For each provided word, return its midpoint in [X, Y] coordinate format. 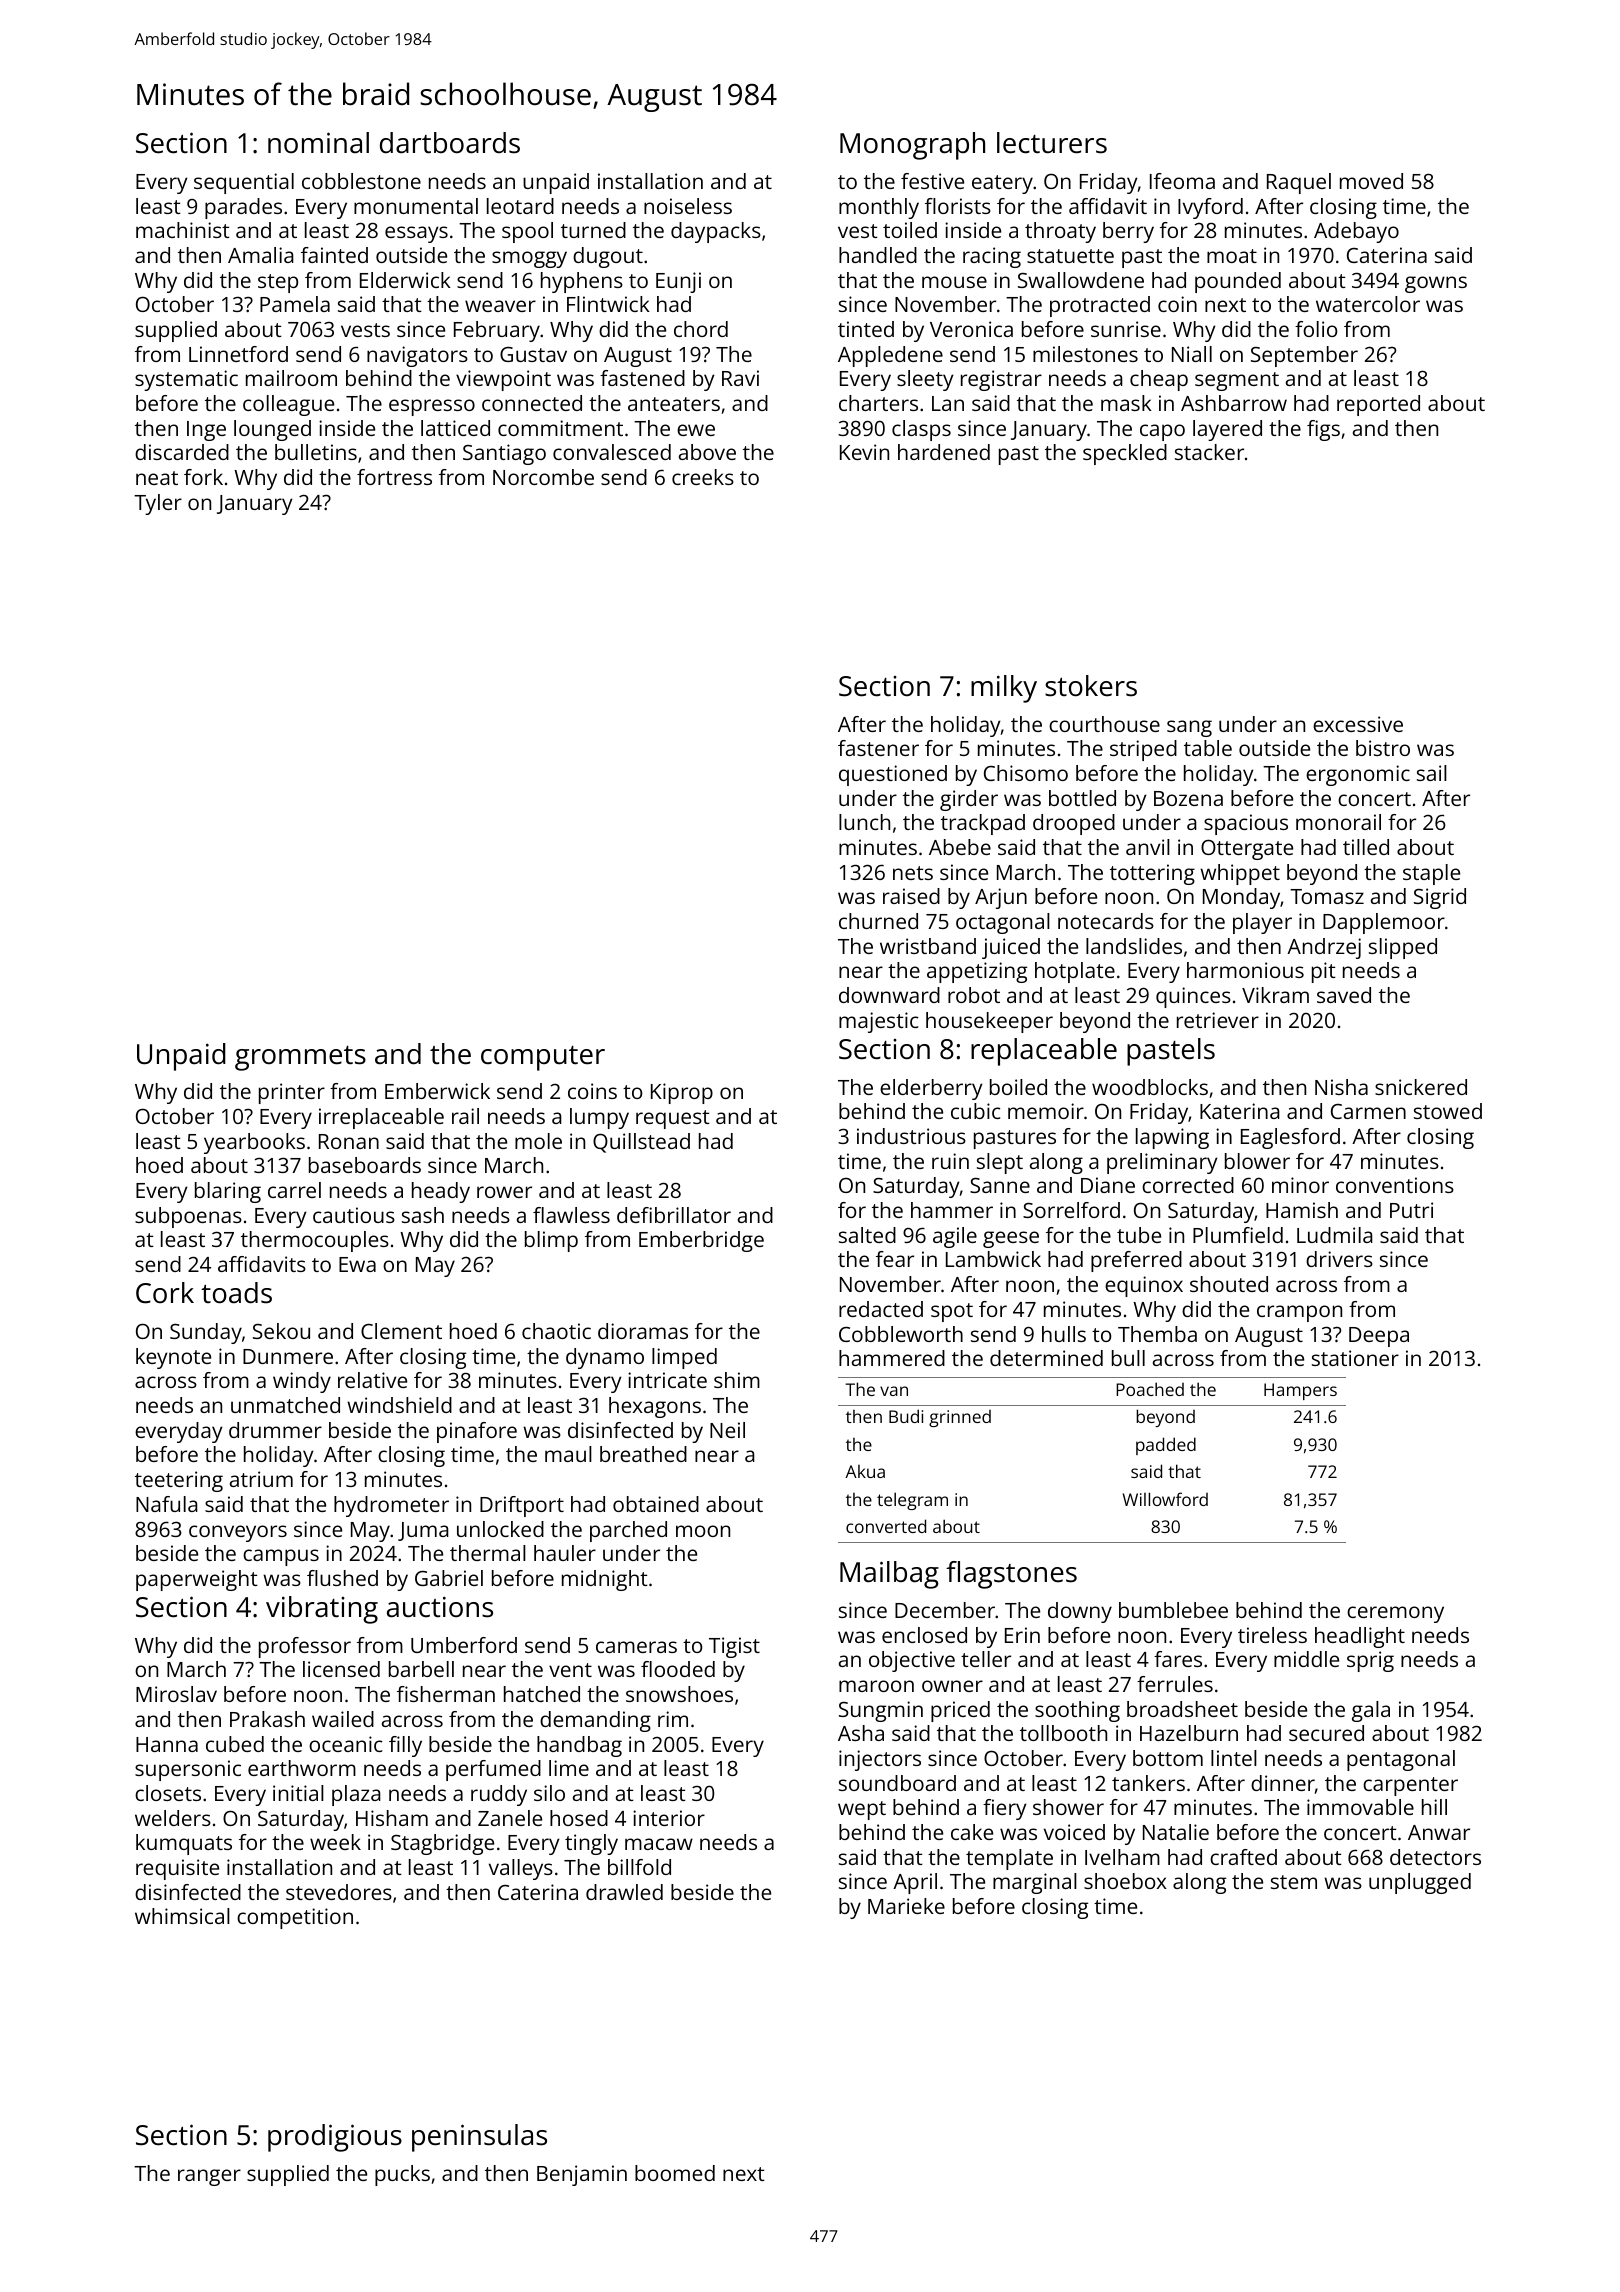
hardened [944, 452]
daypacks [716, 232]
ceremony [1395, 1614]
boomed [675, 2173]
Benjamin [582, 2175]
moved [1371, 181]
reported [1378, 405]
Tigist [734, 1647]
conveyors [238, 1533]
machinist [183, 230]
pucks [402, 2175]
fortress [394, 477]
